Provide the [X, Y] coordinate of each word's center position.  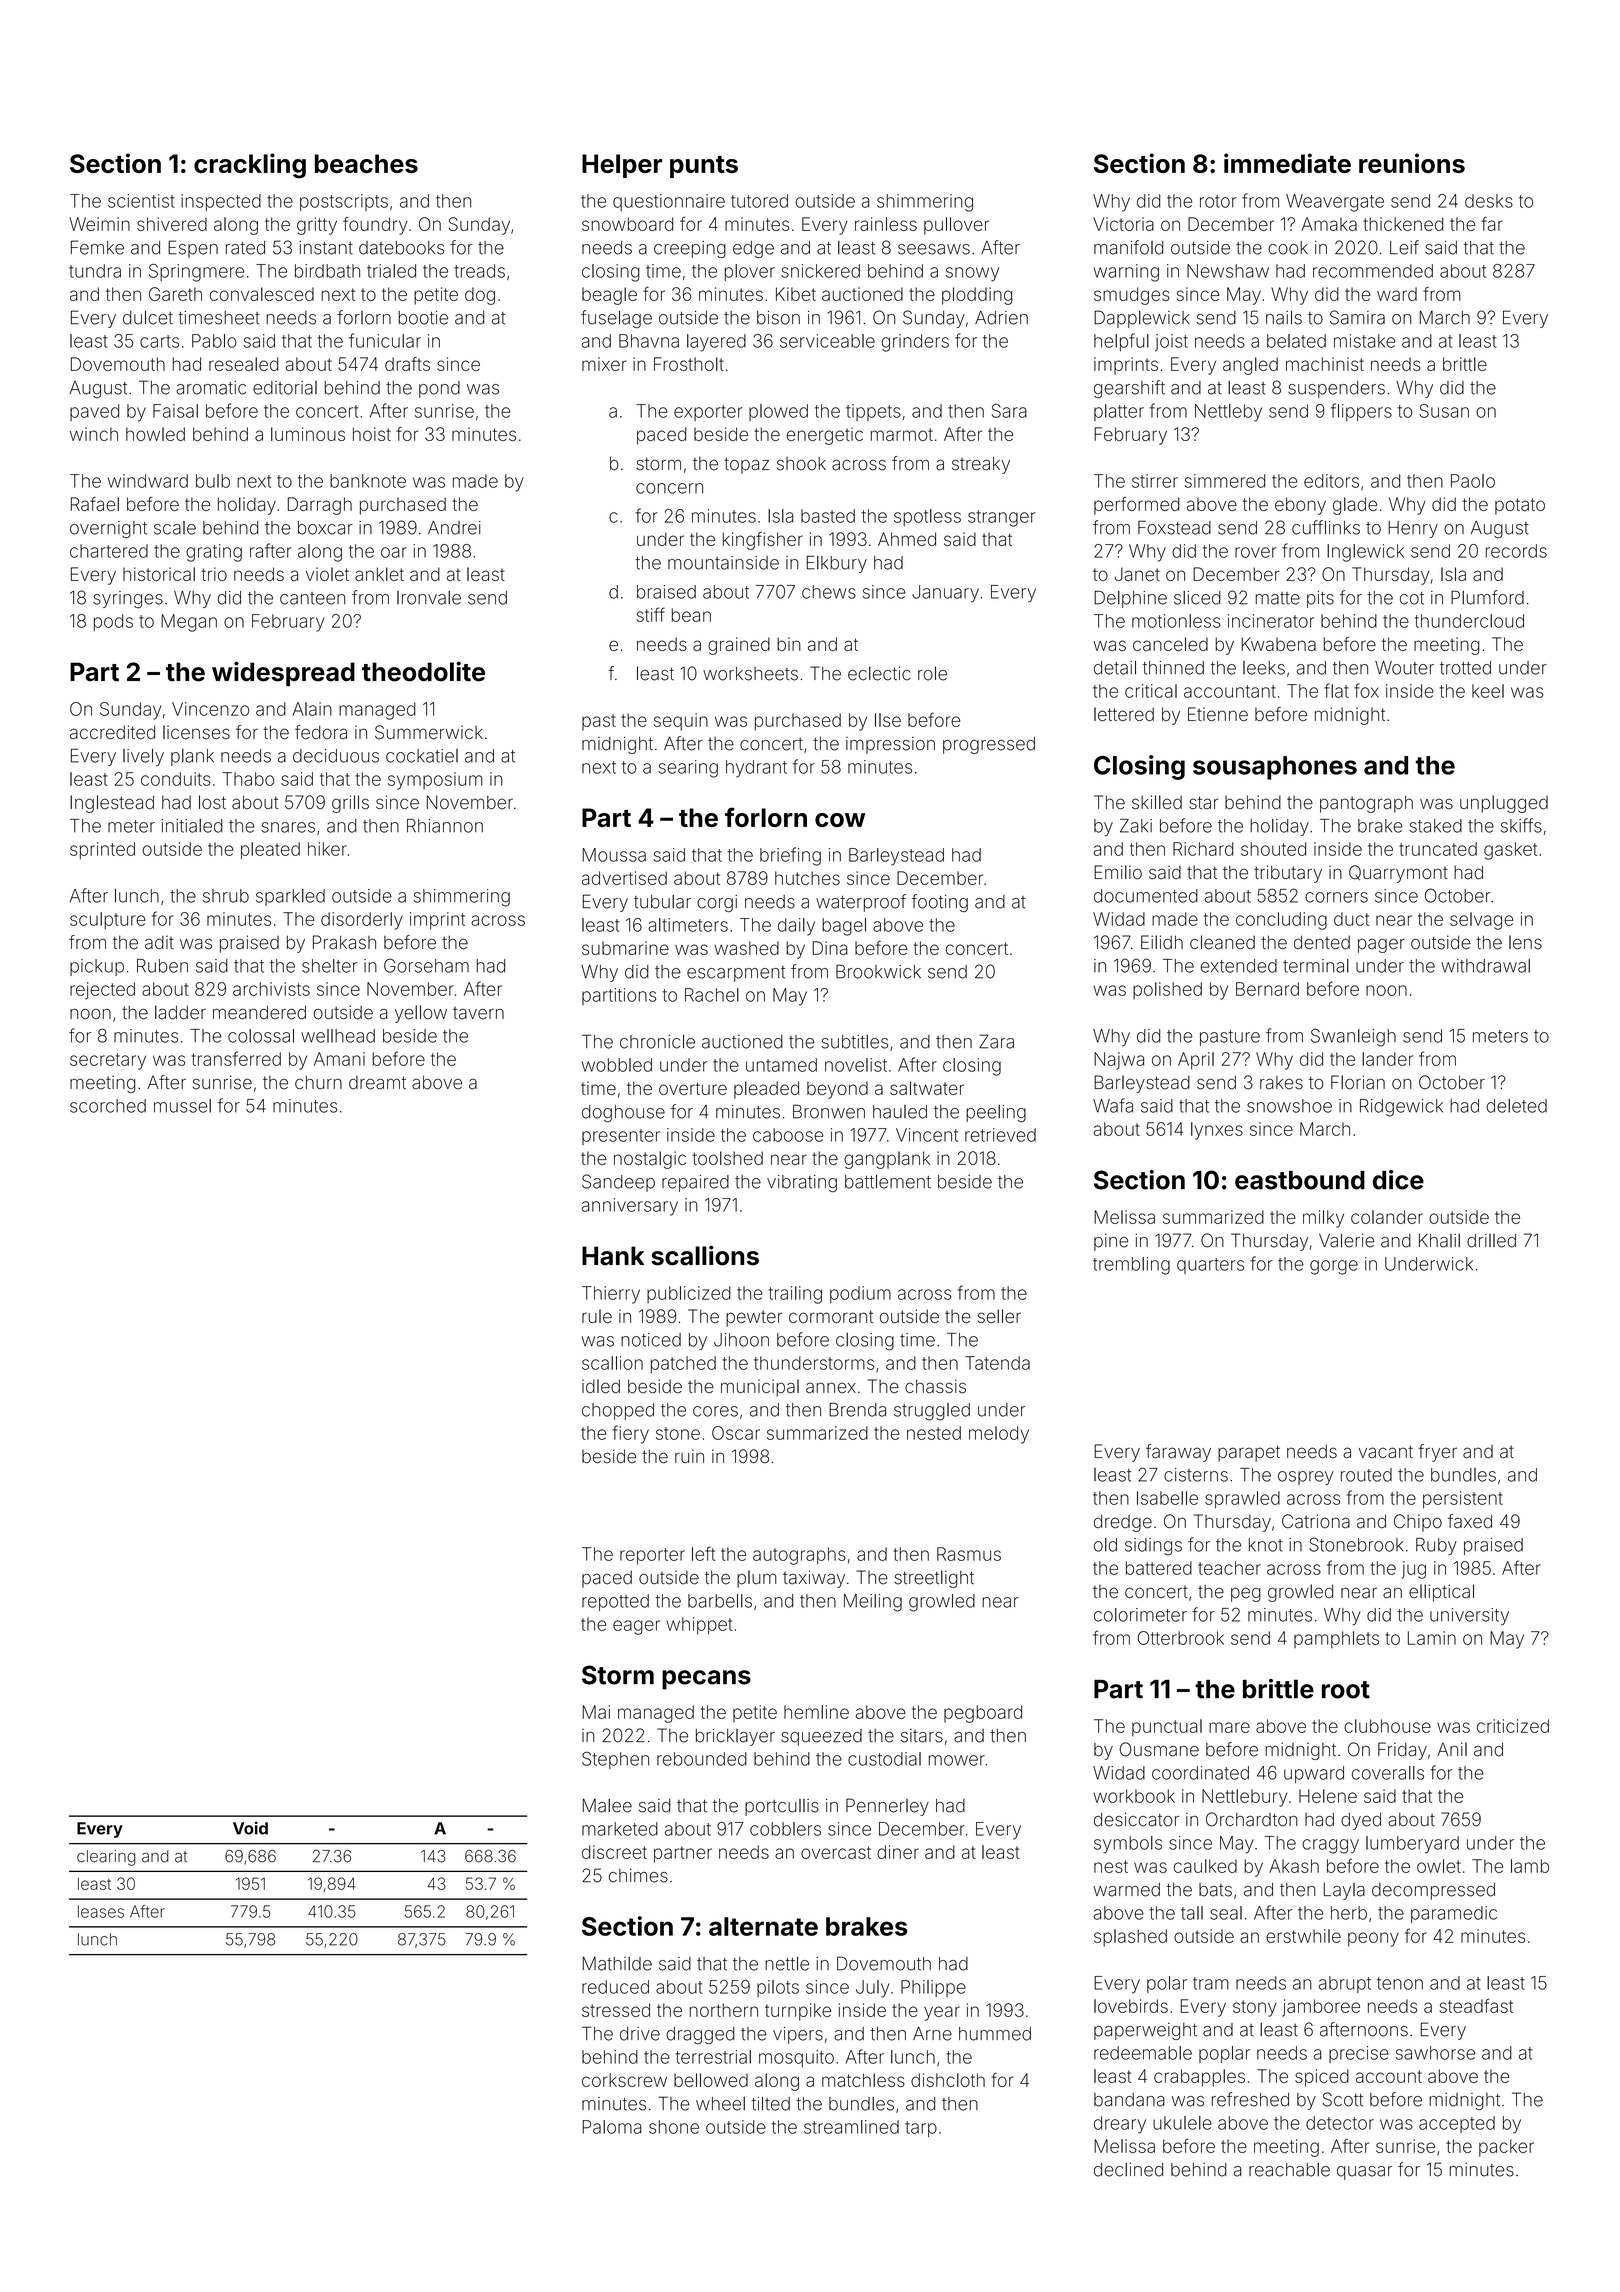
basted [828, 516]
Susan [1444, 411]
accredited [112, 732]
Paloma [612, 2127]
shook [801, 464]
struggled [932, 1412]
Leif [1404, 247]
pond [439, 389]
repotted [615, 1602]
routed [1366, 1475]
